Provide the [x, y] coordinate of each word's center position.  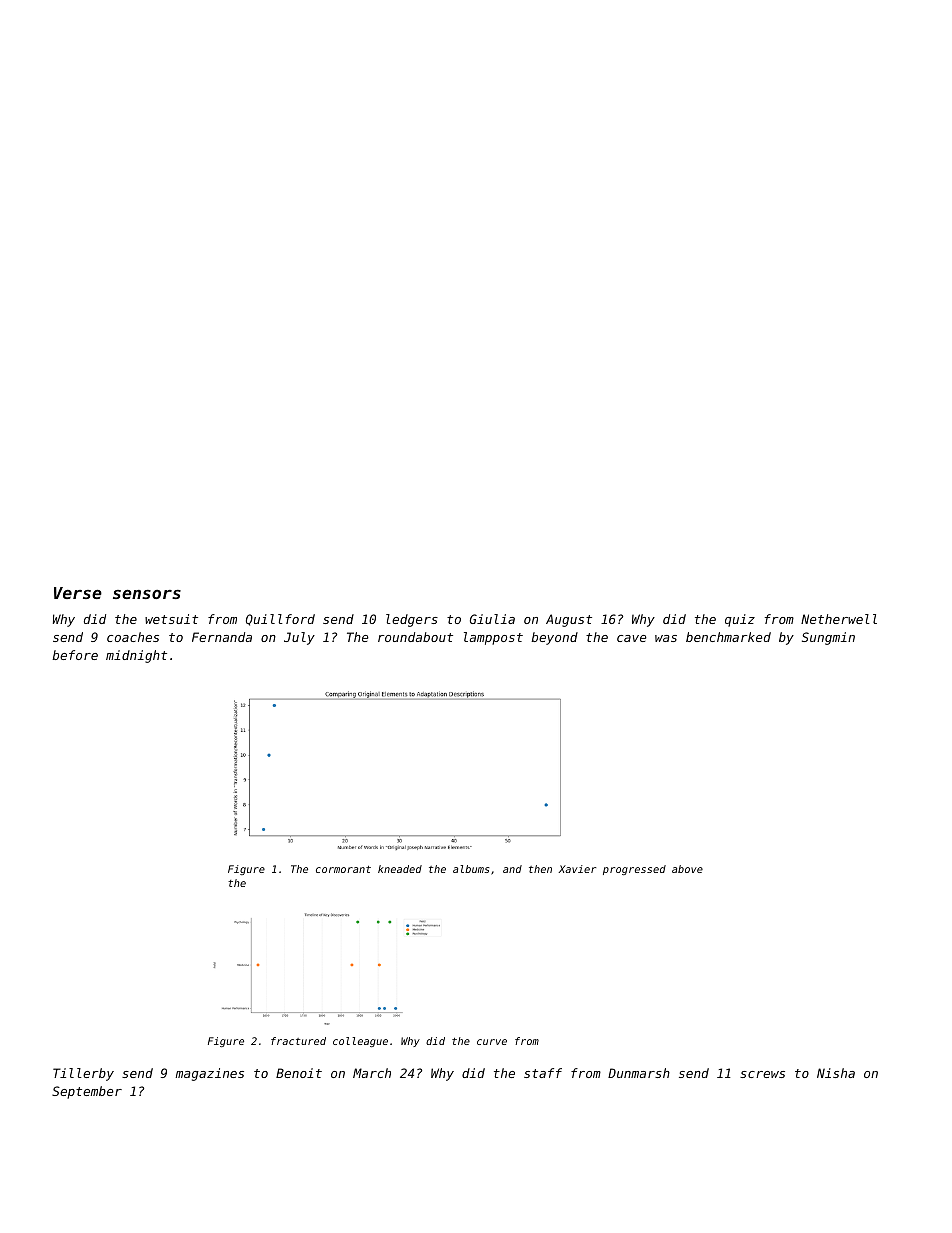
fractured [298, 1041]
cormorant [343, 869]
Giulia [492, 619]
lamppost [493, 638]
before [75, 655]
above [687, 869]
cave [632, 638]
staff [543, 1073]
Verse [78, 593]
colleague [360, 1042]
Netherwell [839, 619]
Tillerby [83, 1074]
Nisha [836, 1073]
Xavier [577, 869]
